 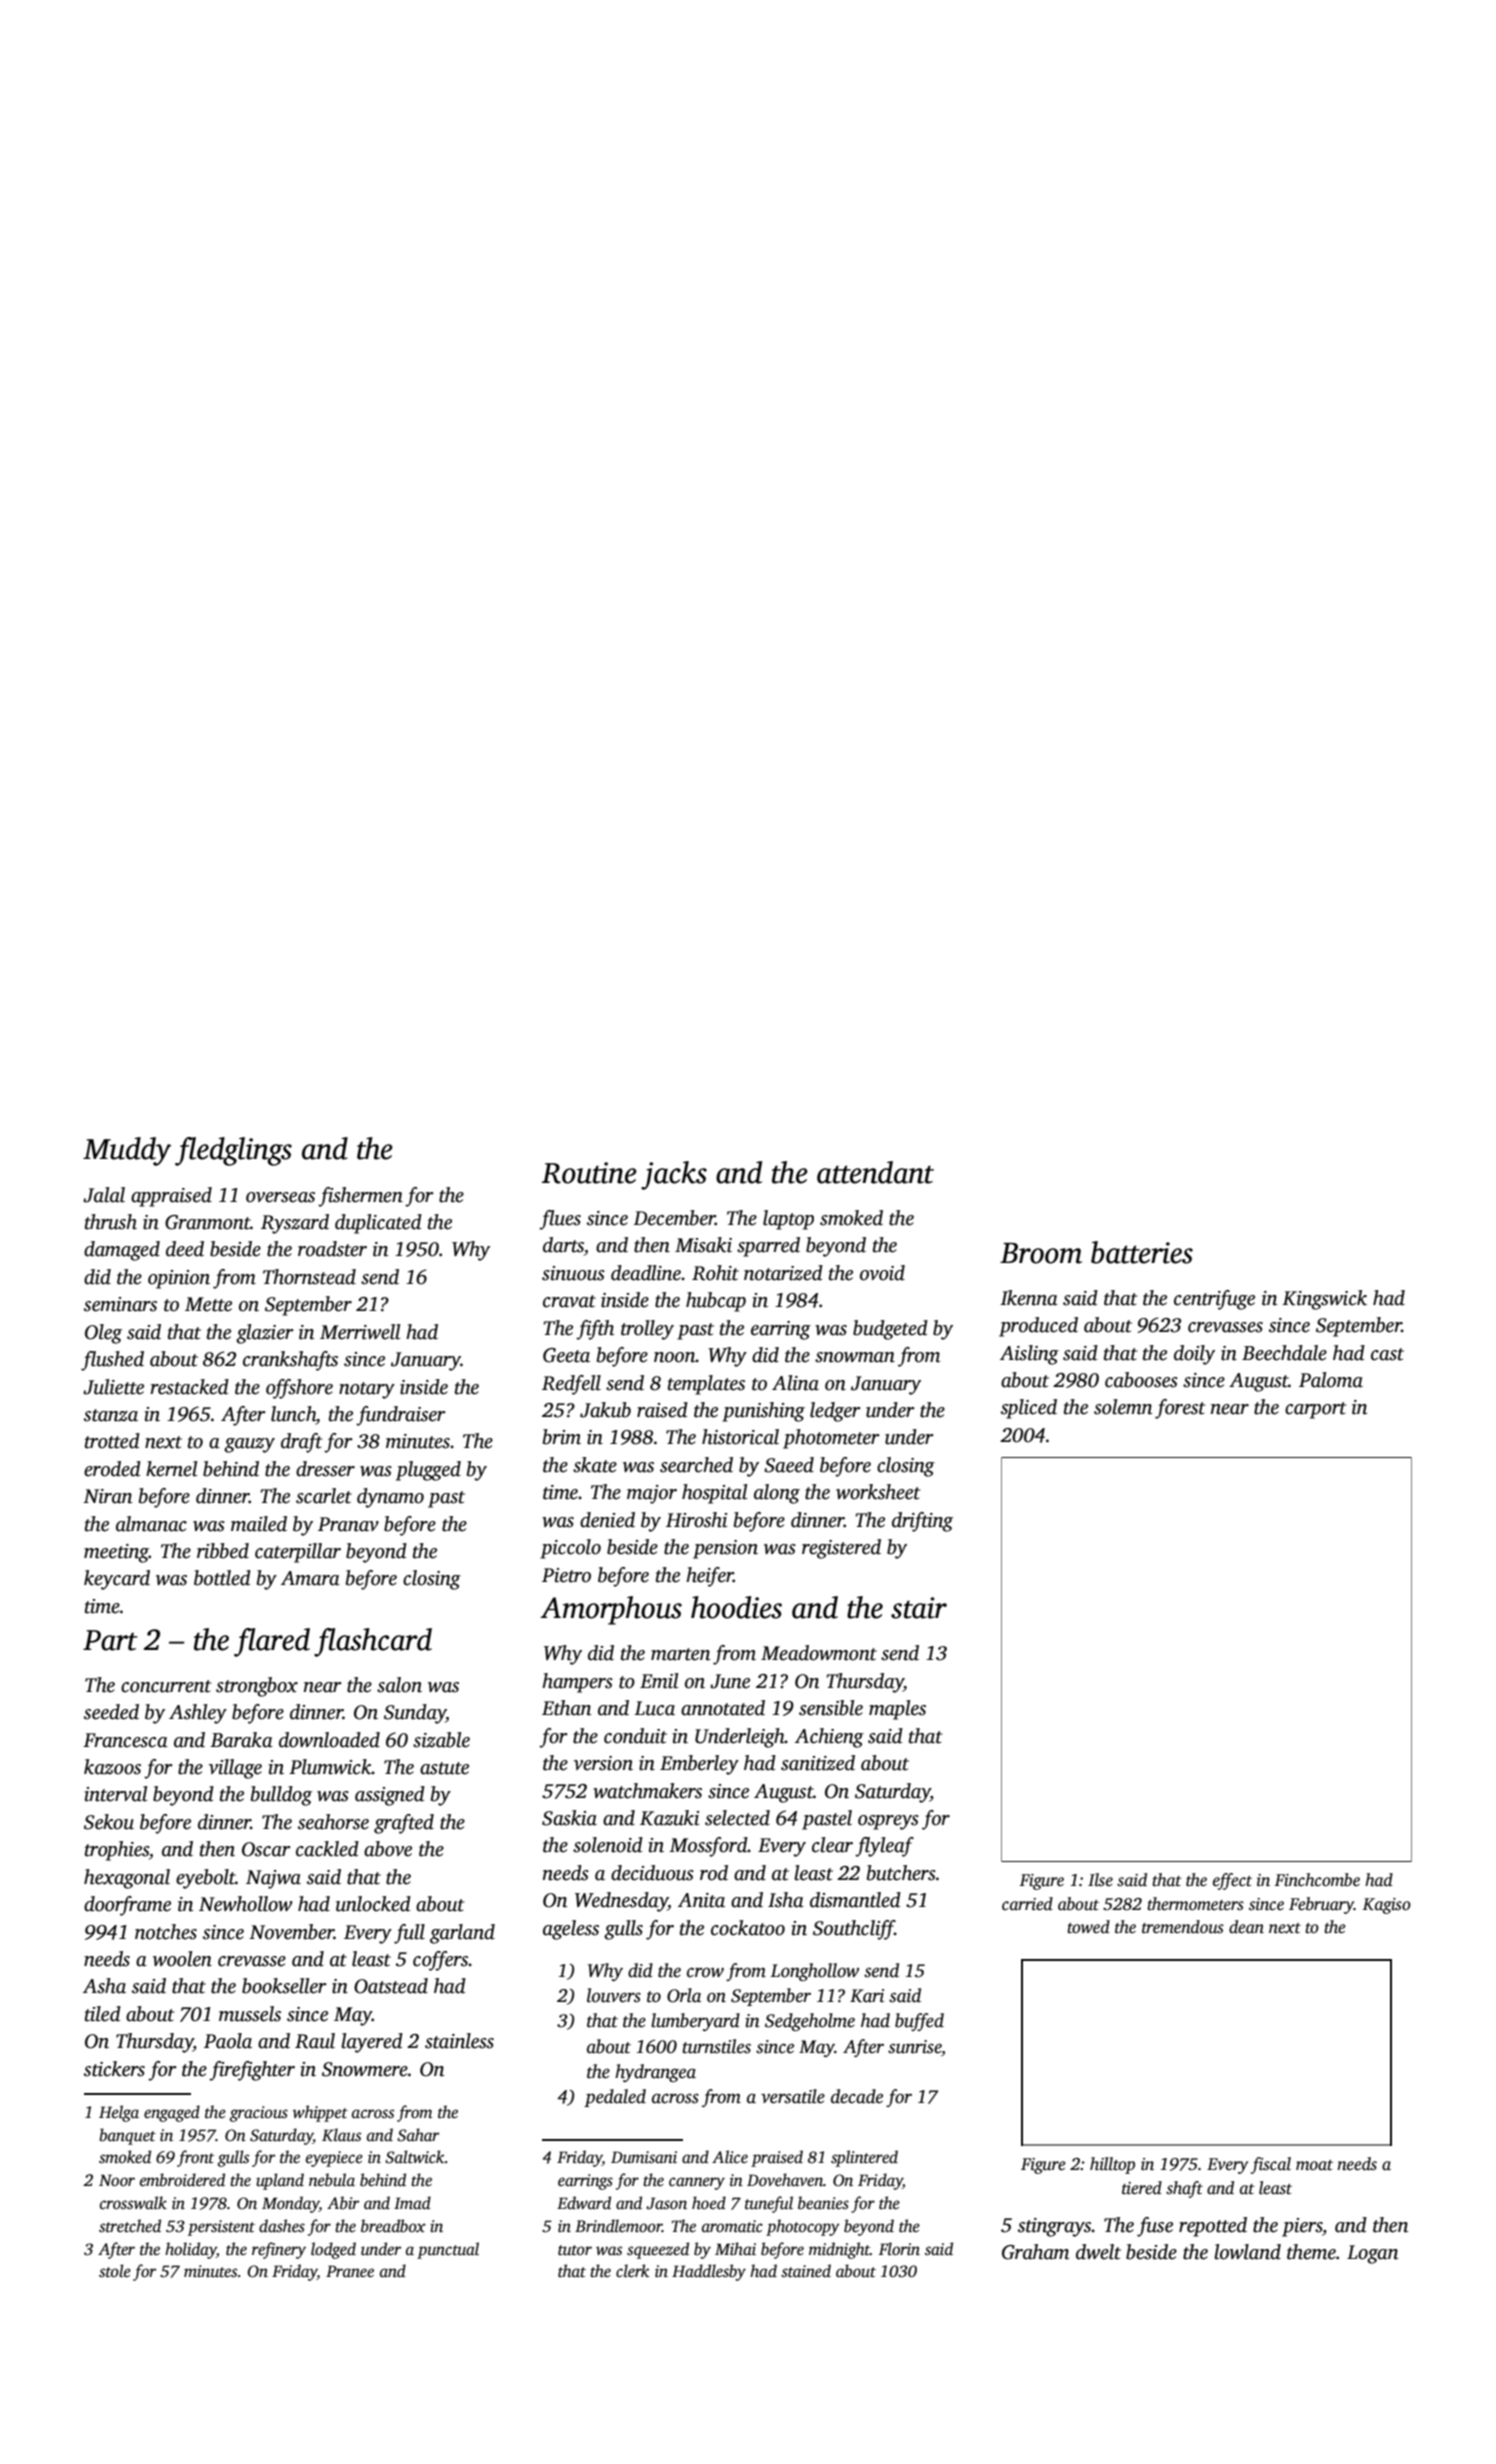 I want to click on Pranee, so click(x=350, y=2271).
